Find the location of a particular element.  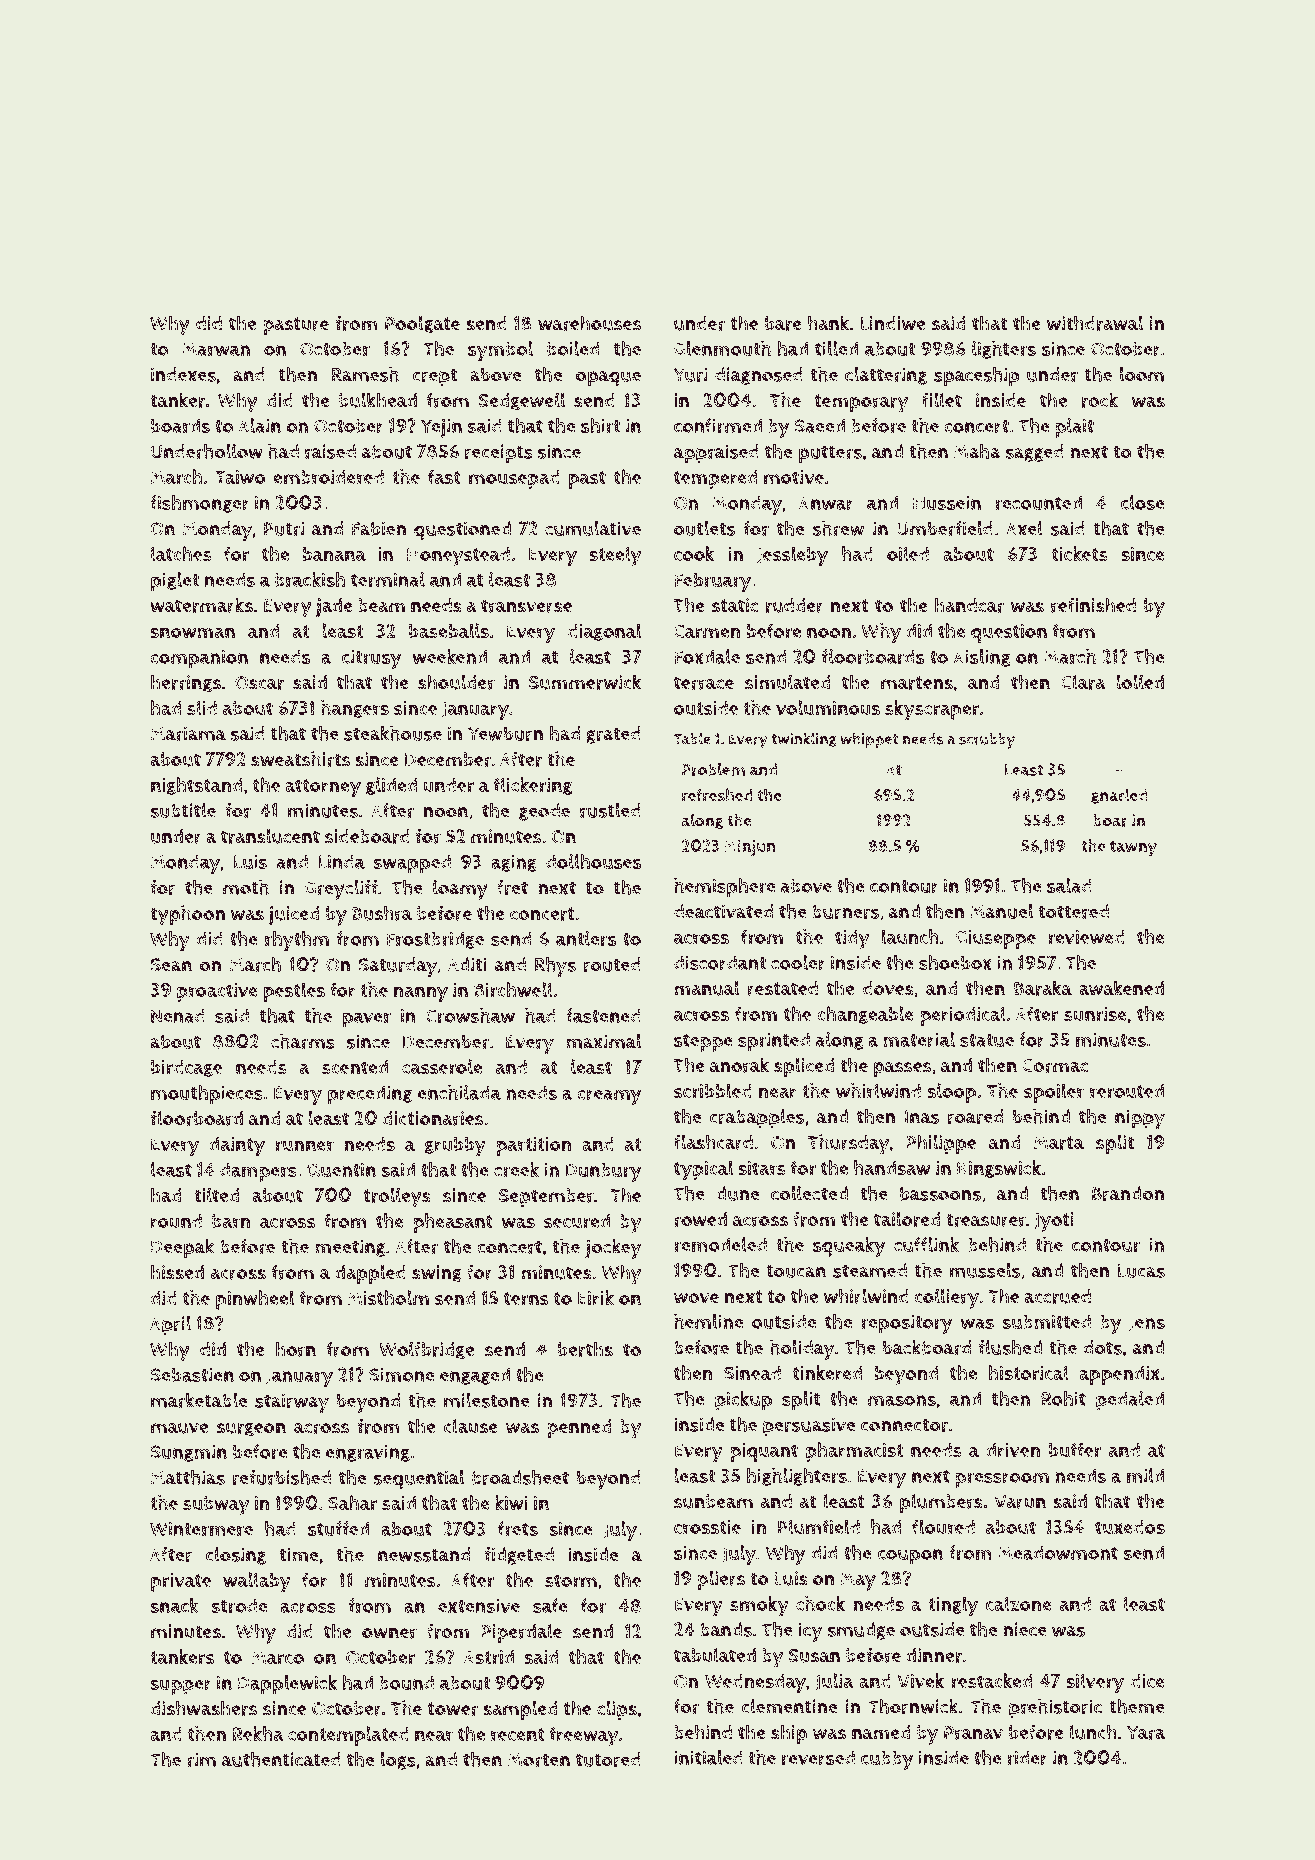

Simone is located at coordinates (401, 1374).
